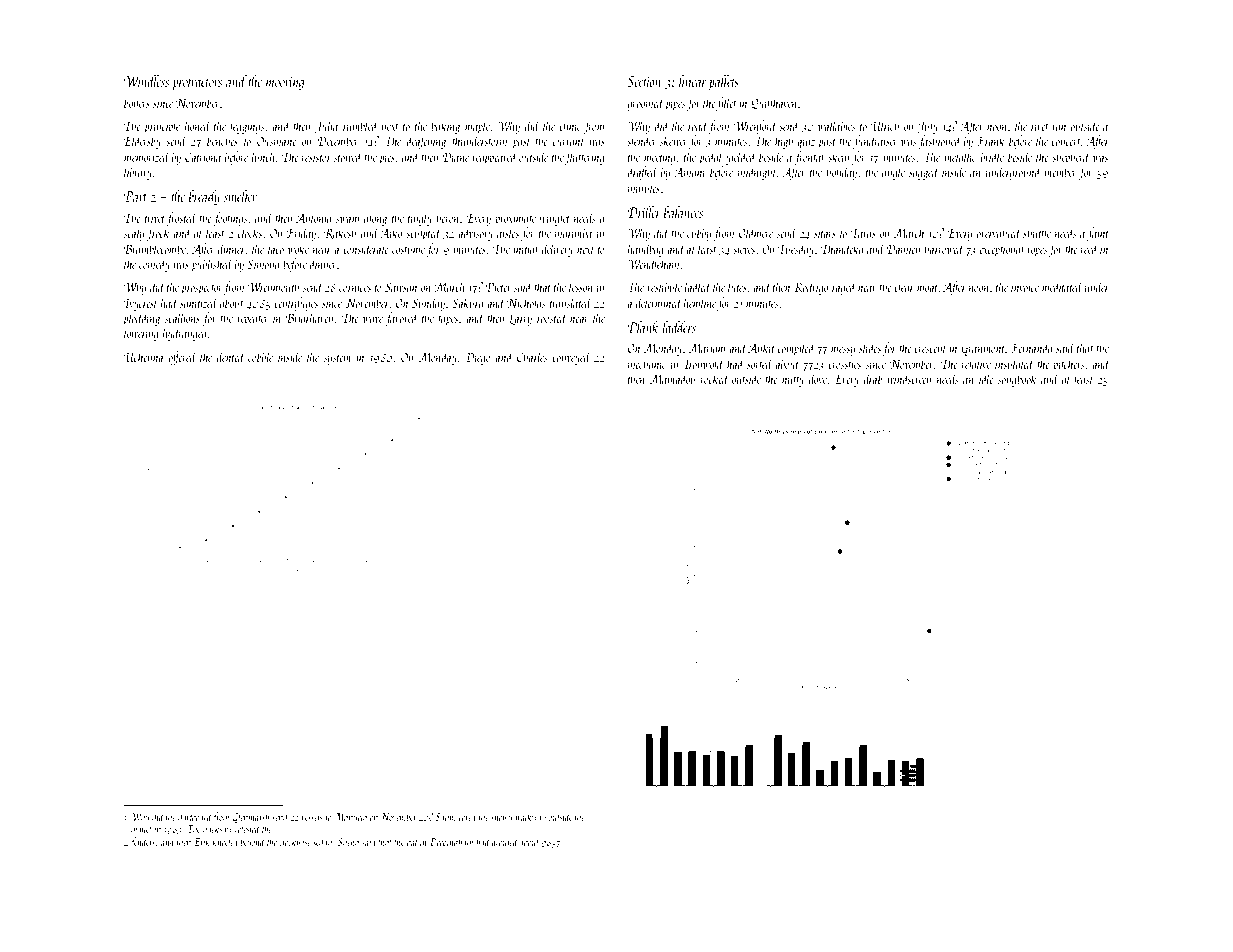 This screenshot has width=1233, height=952. What do you see at coordinates (672, 378) in the screenshot?
I see `Mamadou` at bounding box center [672, 378].
